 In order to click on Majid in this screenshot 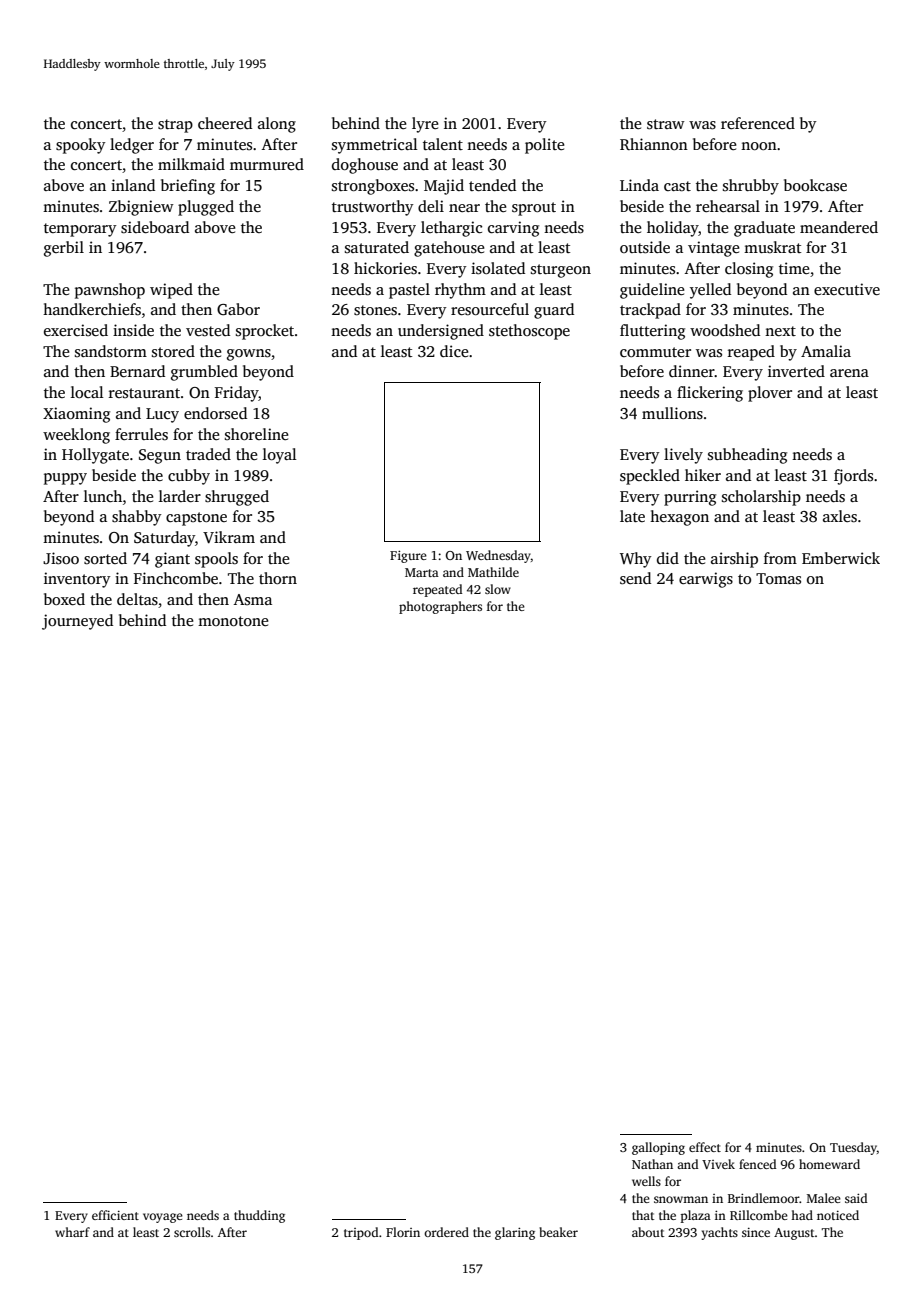, I will do `click(444, 187)`.
